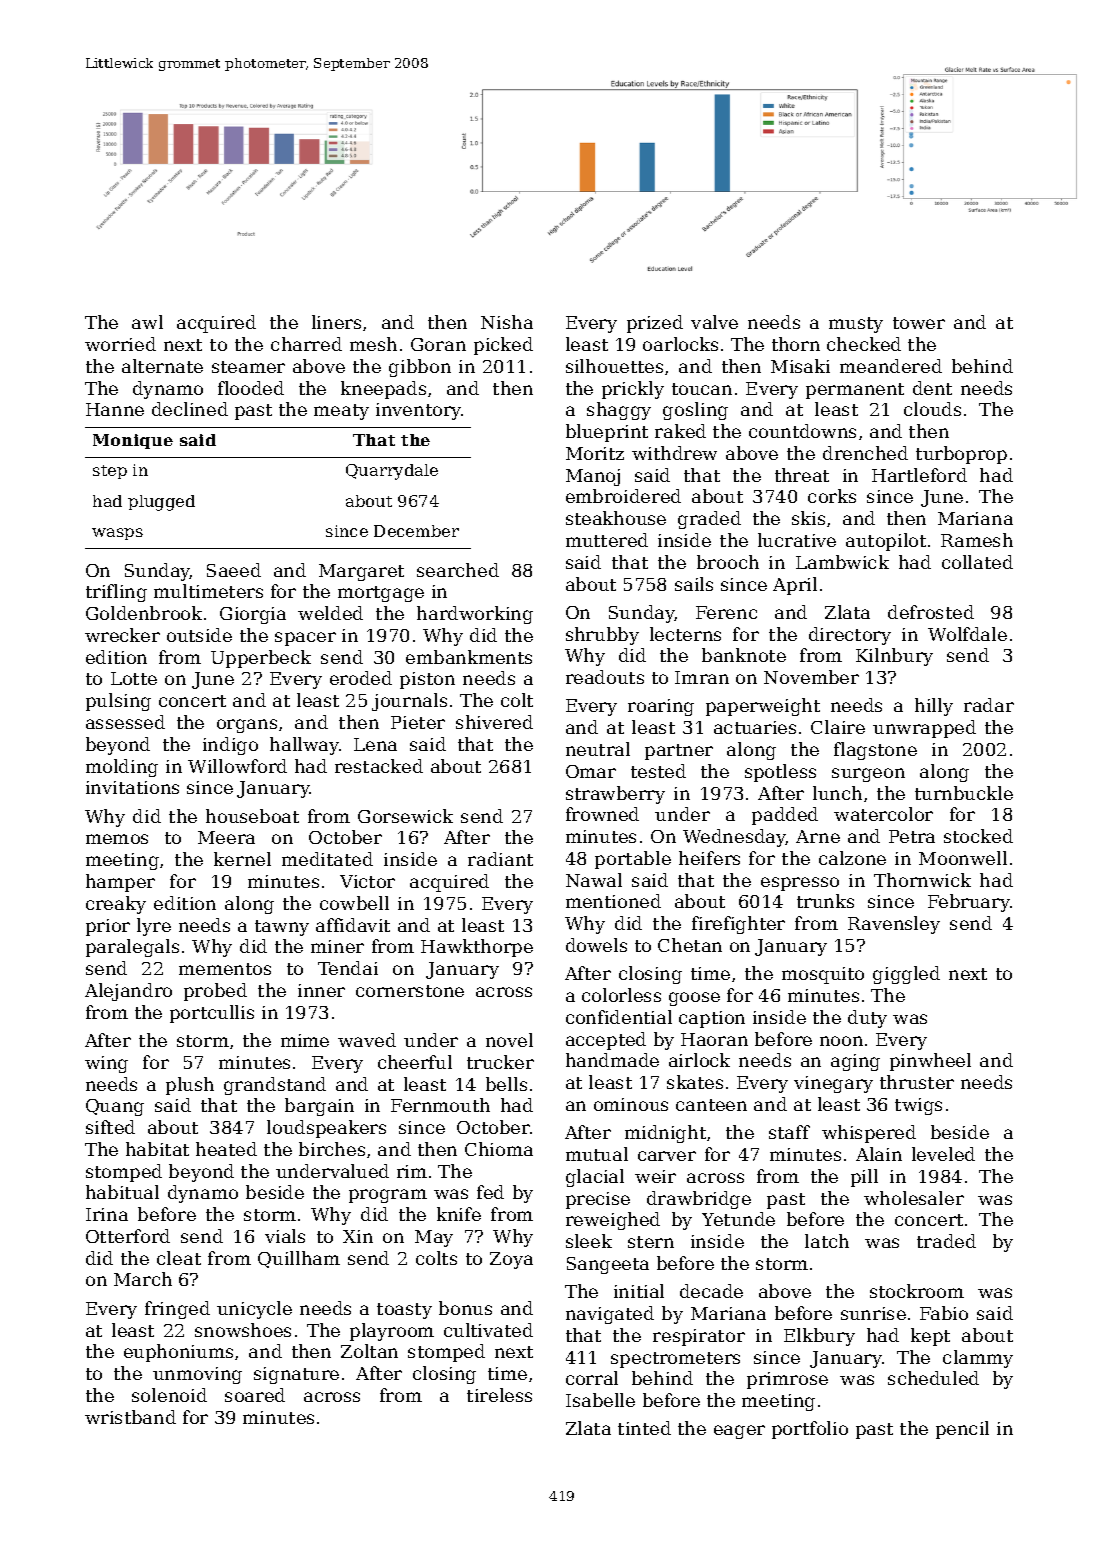 The width and height of the document is (1099, 1554). I want to click on brooch, so click(728, 562).
